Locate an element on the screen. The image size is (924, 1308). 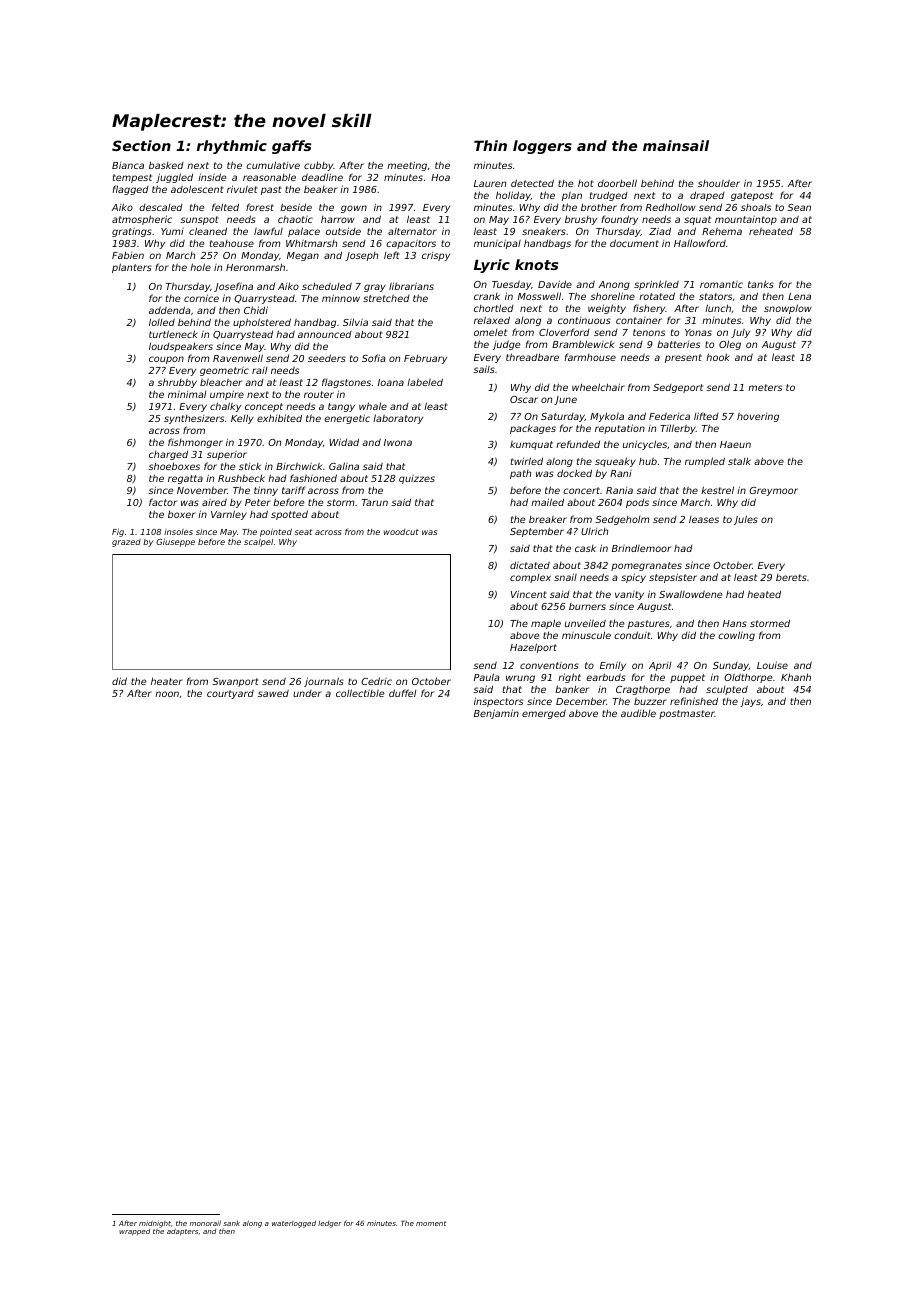
kestrel is located at coordinates (717, 490).
